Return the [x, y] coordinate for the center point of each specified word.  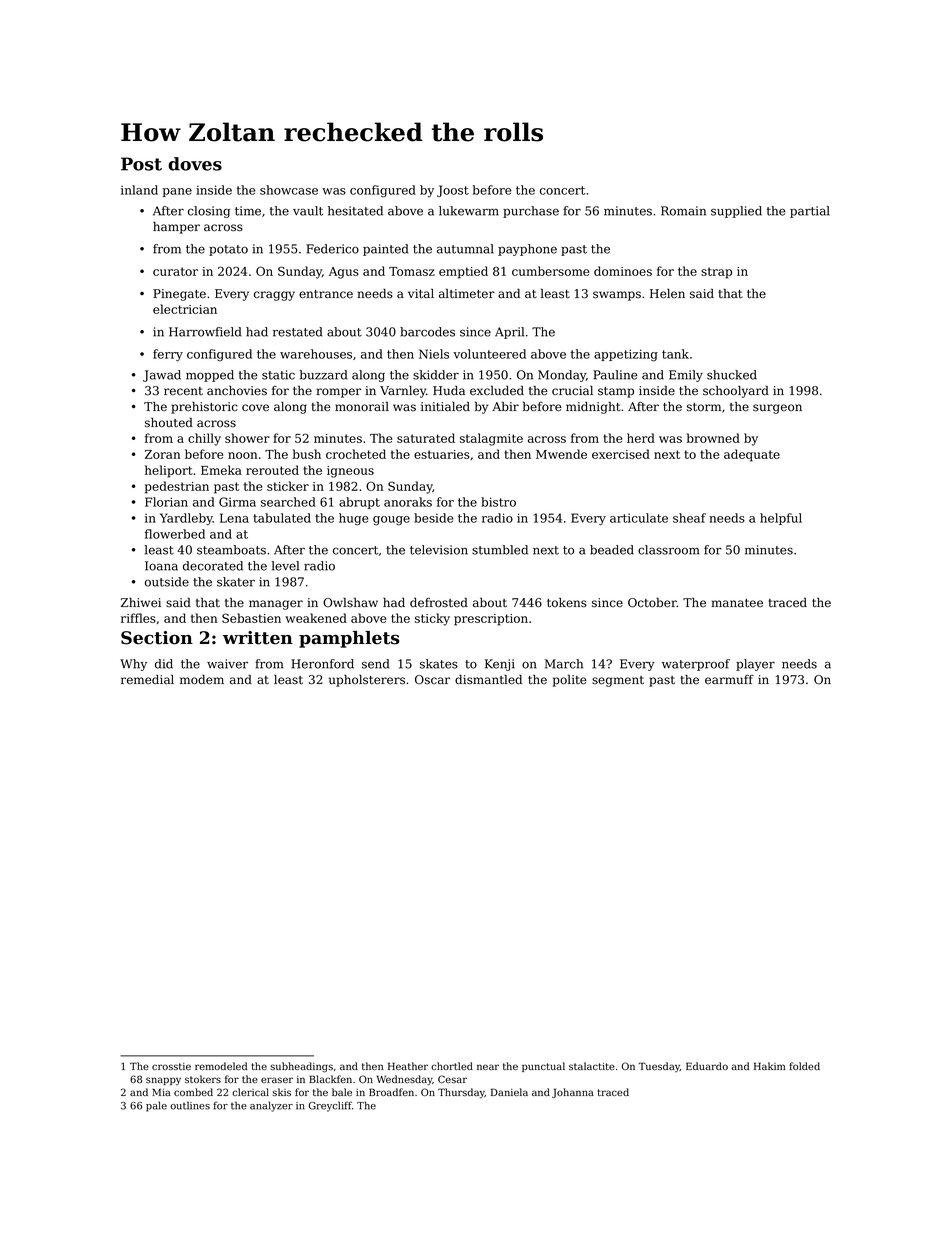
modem [202, 680]
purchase [531, 212]
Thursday [461, 1093]
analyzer [271, 1106]
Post [141, 164]
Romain [683, 211]
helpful [781, 519]
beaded [612, 550]
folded [804, 1066]
